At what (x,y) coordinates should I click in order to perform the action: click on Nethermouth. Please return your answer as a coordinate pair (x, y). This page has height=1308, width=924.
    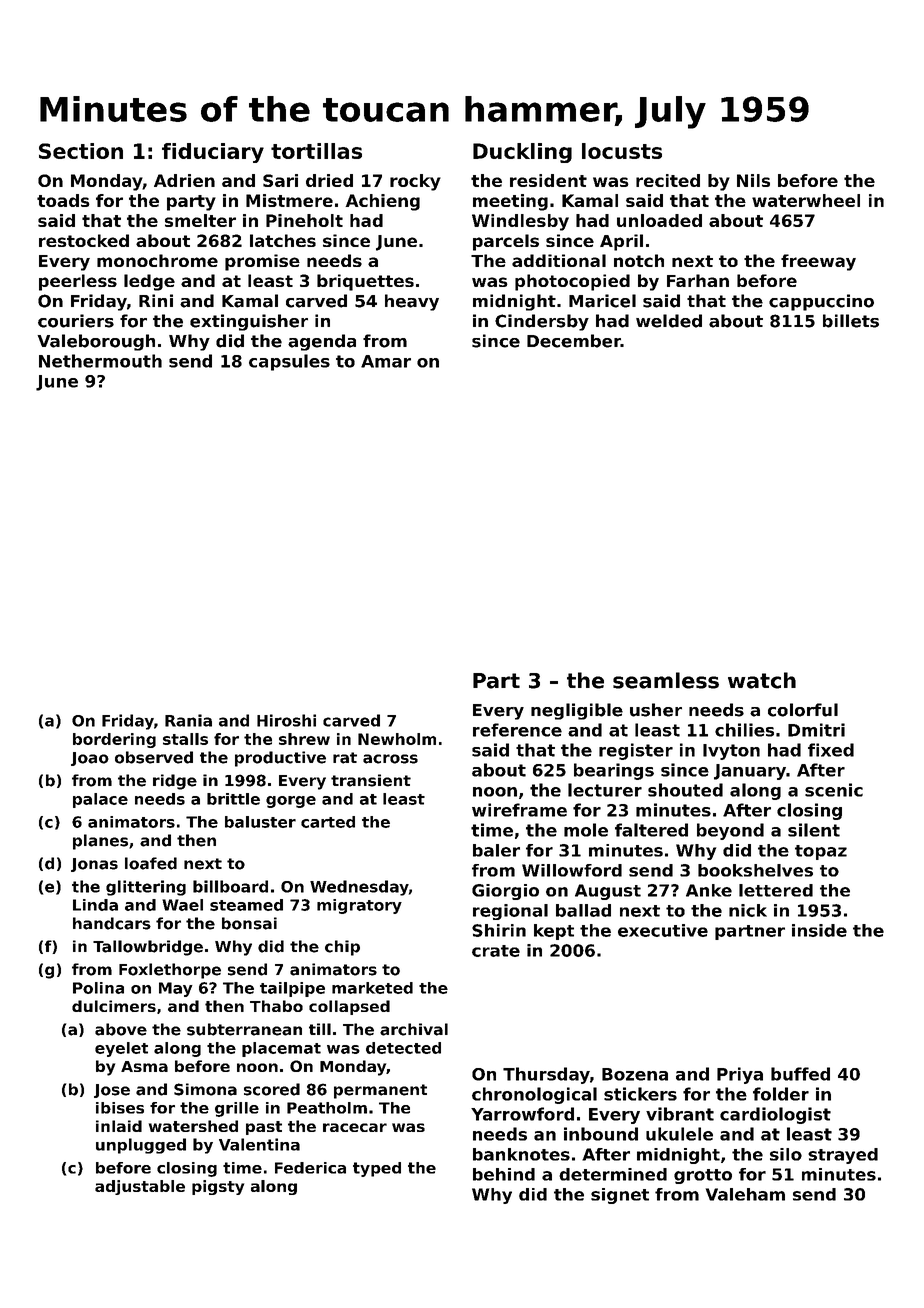
    Looking at the image, I should click on (100, 361).
